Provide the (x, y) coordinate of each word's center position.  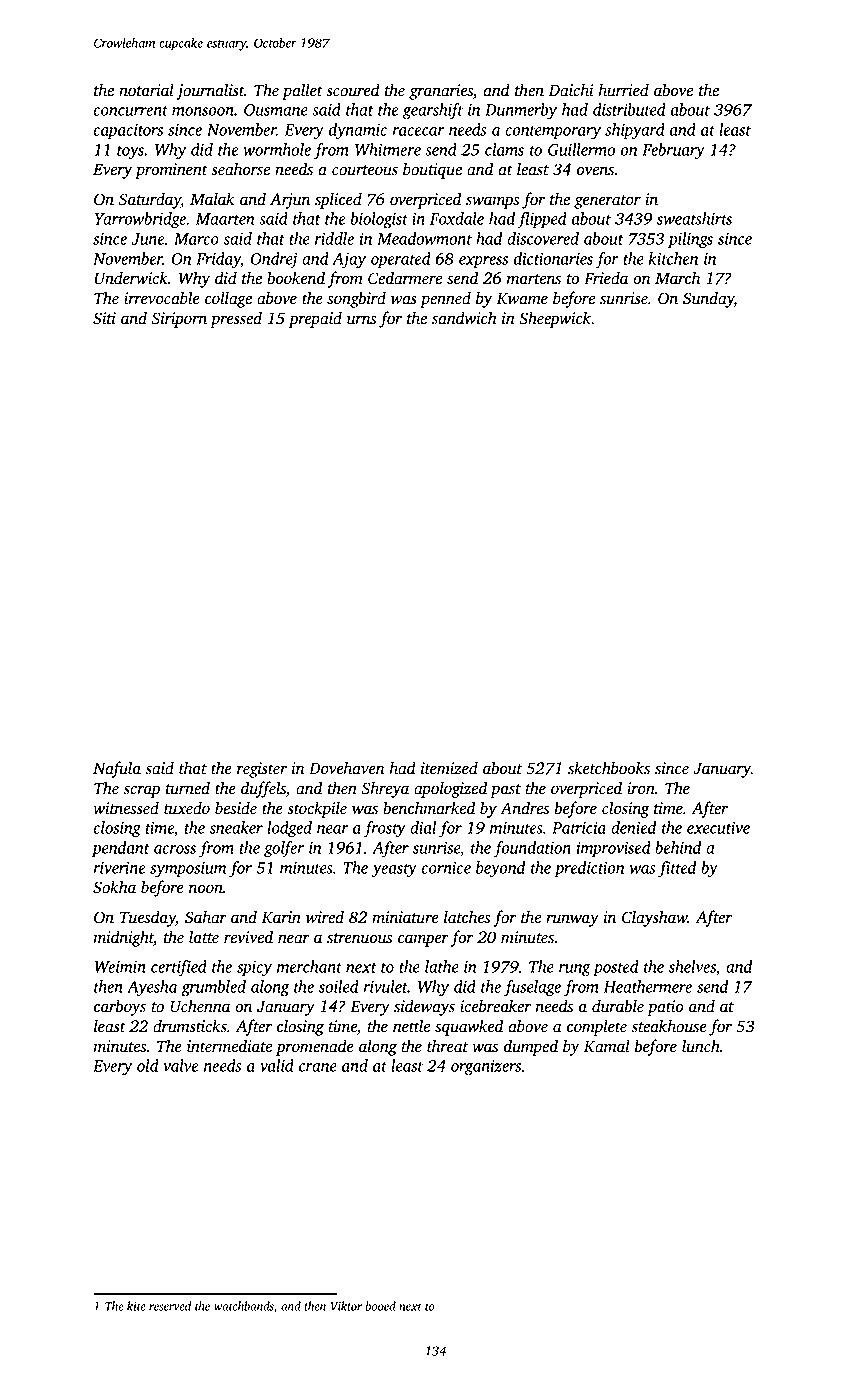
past (505, 791)
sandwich (464, 318)
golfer (284, 849)
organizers (486, 1068)
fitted (677, 869)
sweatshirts (694, 218)
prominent (171, 171)
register (262, 770)
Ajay (349, 261)
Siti (104, 318)
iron (641, 788)
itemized (449, 768)
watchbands (244, 1306)
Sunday (708, 299)
